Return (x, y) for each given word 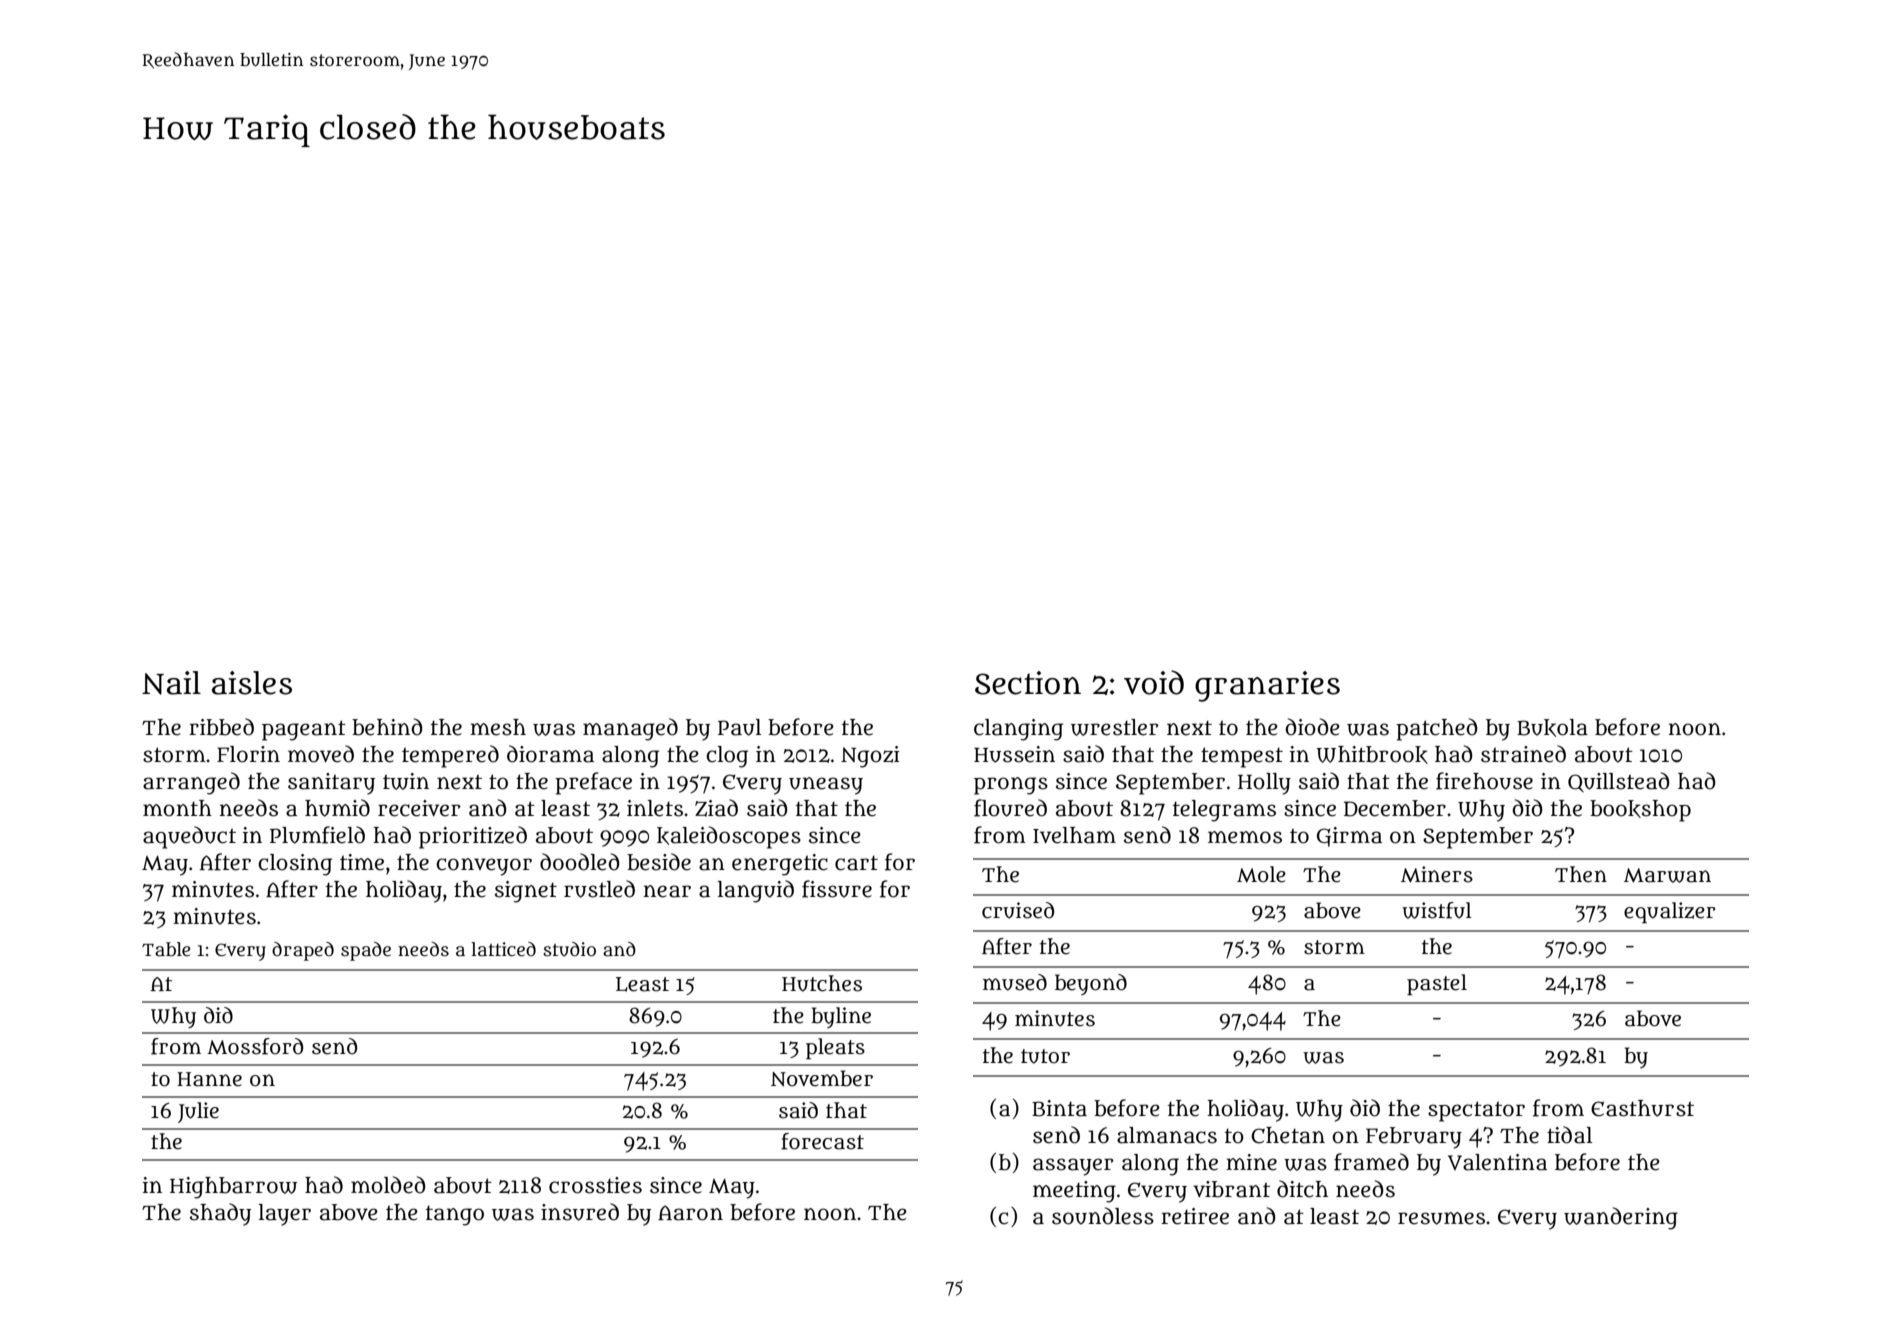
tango (455, 1216)
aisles (252, 683)
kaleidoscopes (729, 837)
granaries (1267, 686)
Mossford (255, 1046)
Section (1028, 683)
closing (295, 865)
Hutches (822, 983)
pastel (1437, 984)
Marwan (1667, 875)
